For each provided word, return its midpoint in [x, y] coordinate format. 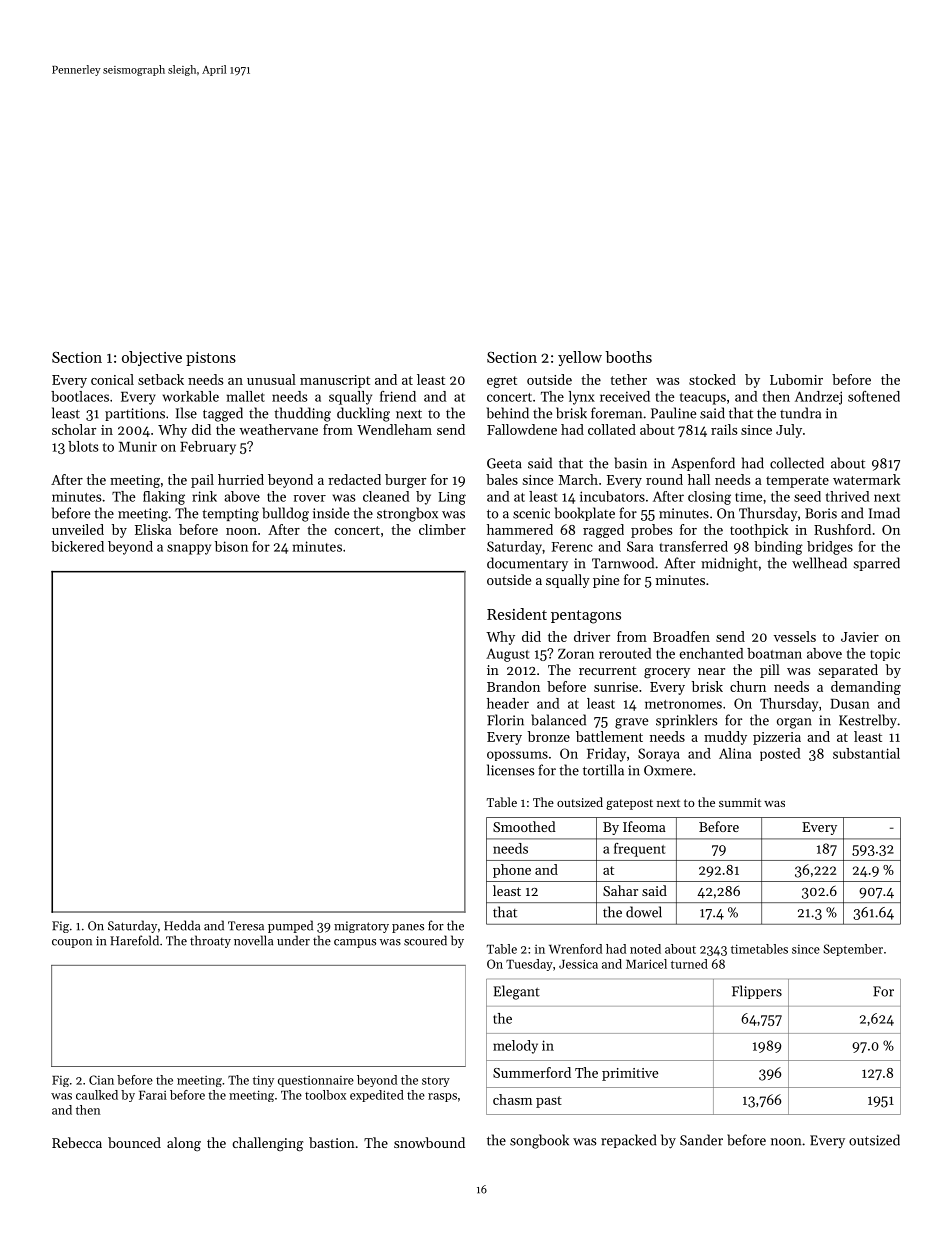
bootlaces [80, 396]
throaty [210, 941]
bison [231, 546]
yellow [580, 358]
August [507, 655]
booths [628, 357]
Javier [860, 637]
